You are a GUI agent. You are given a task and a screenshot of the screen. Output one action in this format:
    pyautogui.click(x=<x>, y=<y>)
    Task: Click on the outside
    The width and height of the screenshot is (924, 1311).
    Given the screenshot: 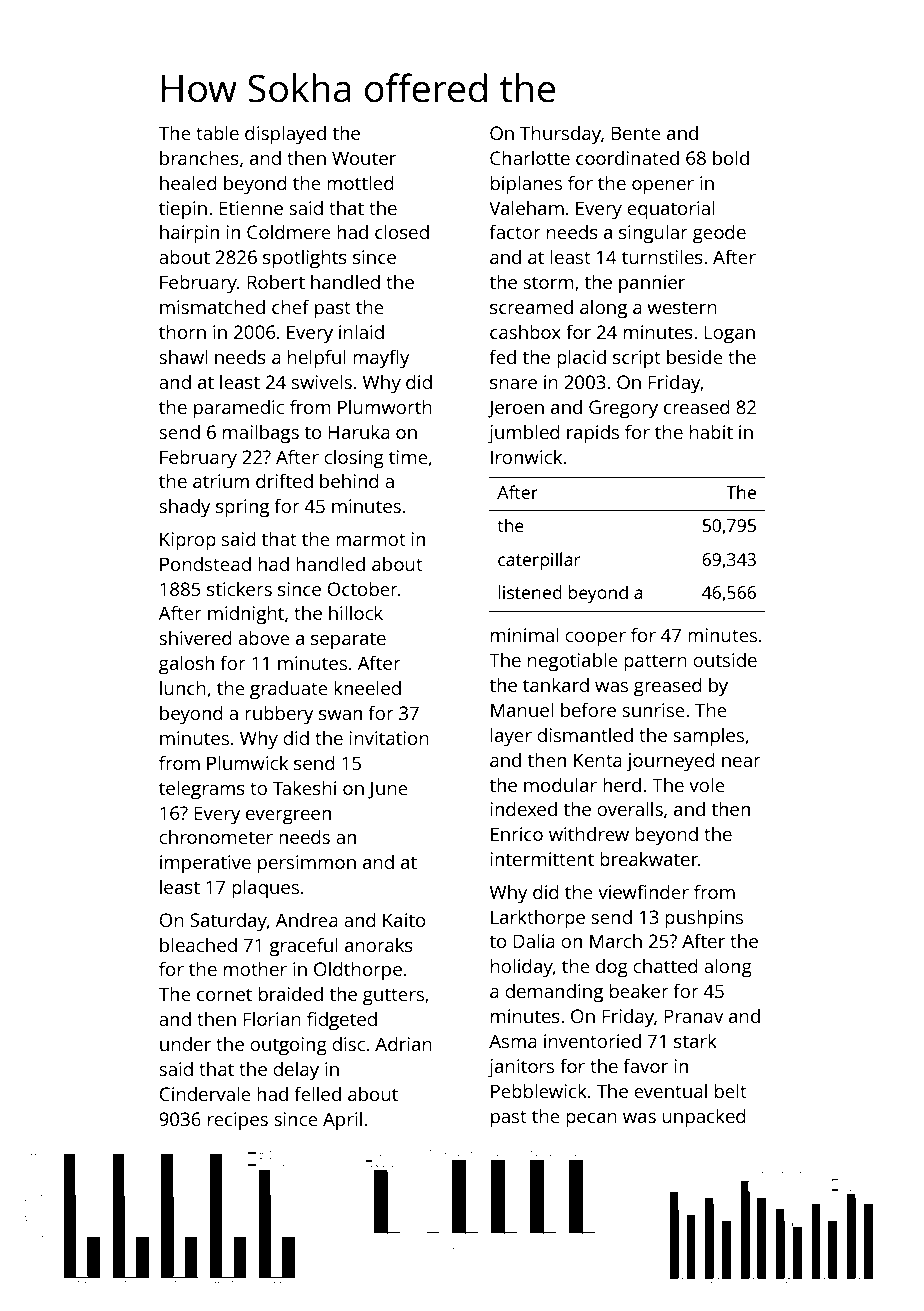 What is the action you would take?
    pyautogui.click(x=725, y=659)
